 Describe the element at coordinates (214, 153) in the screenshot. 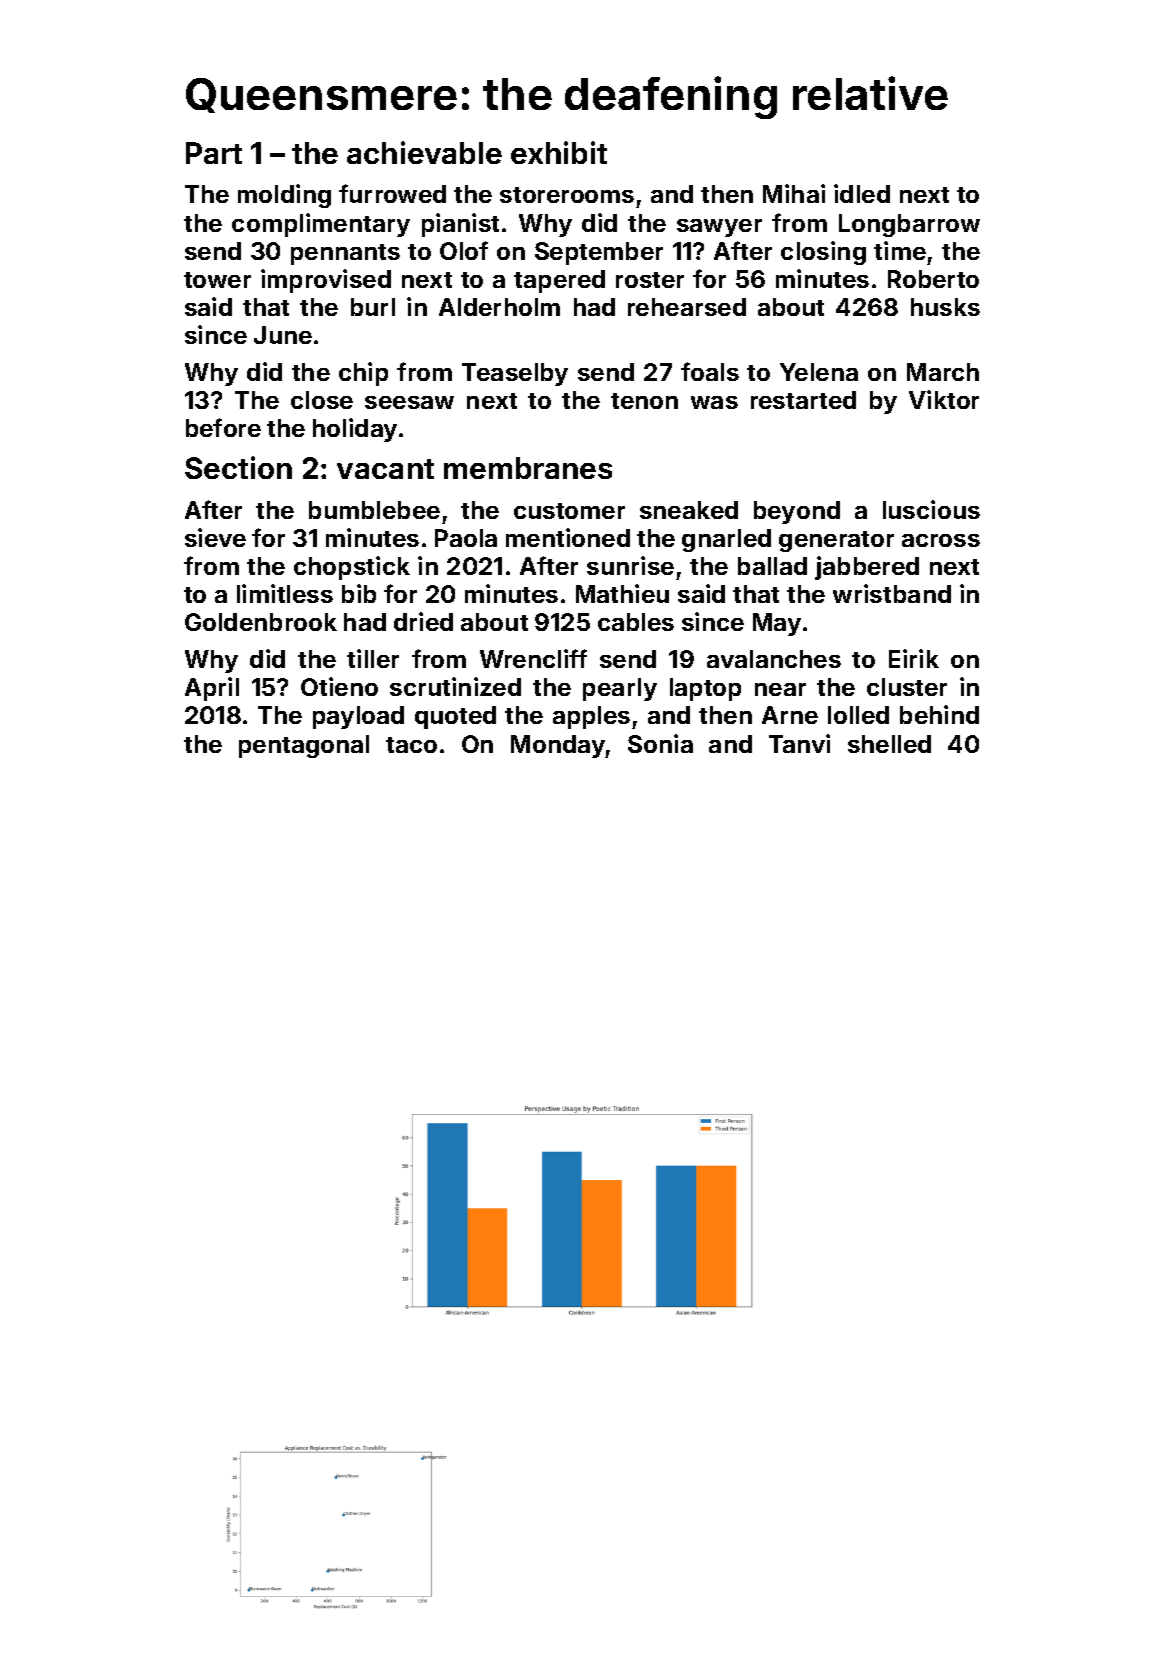

I see `Part` at that location.
